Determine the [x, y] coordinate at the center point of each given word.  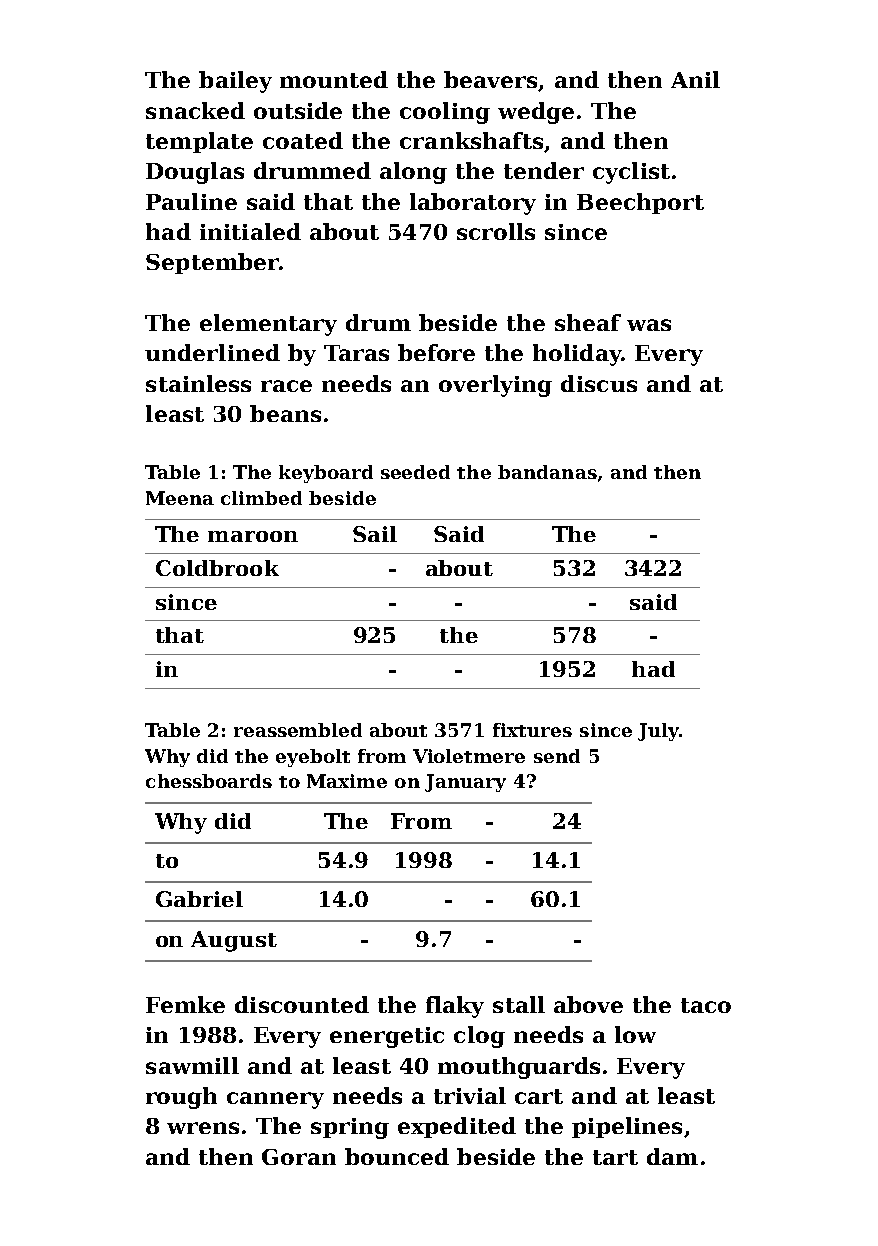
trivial [470, 1095]
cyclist [631, 173]
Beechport [640, 203]
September [212, 263]
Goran [299, 1157]
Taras [356, 353]
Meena [180, 498]
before [436, 352]
